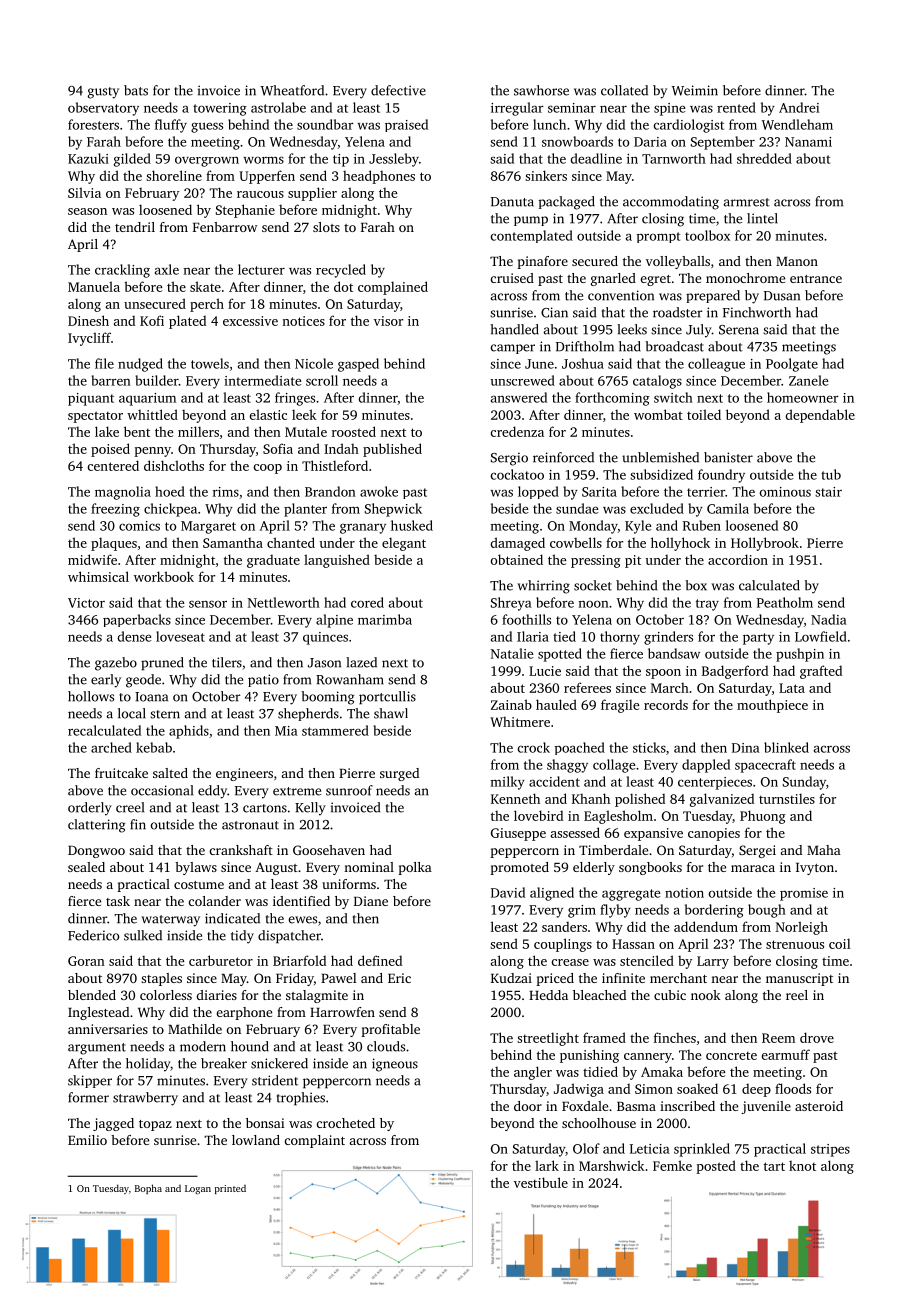  What do you see at coordinates (575, 832) in the screenshot?
I see `assessed` at bounding box center [575, 832].
